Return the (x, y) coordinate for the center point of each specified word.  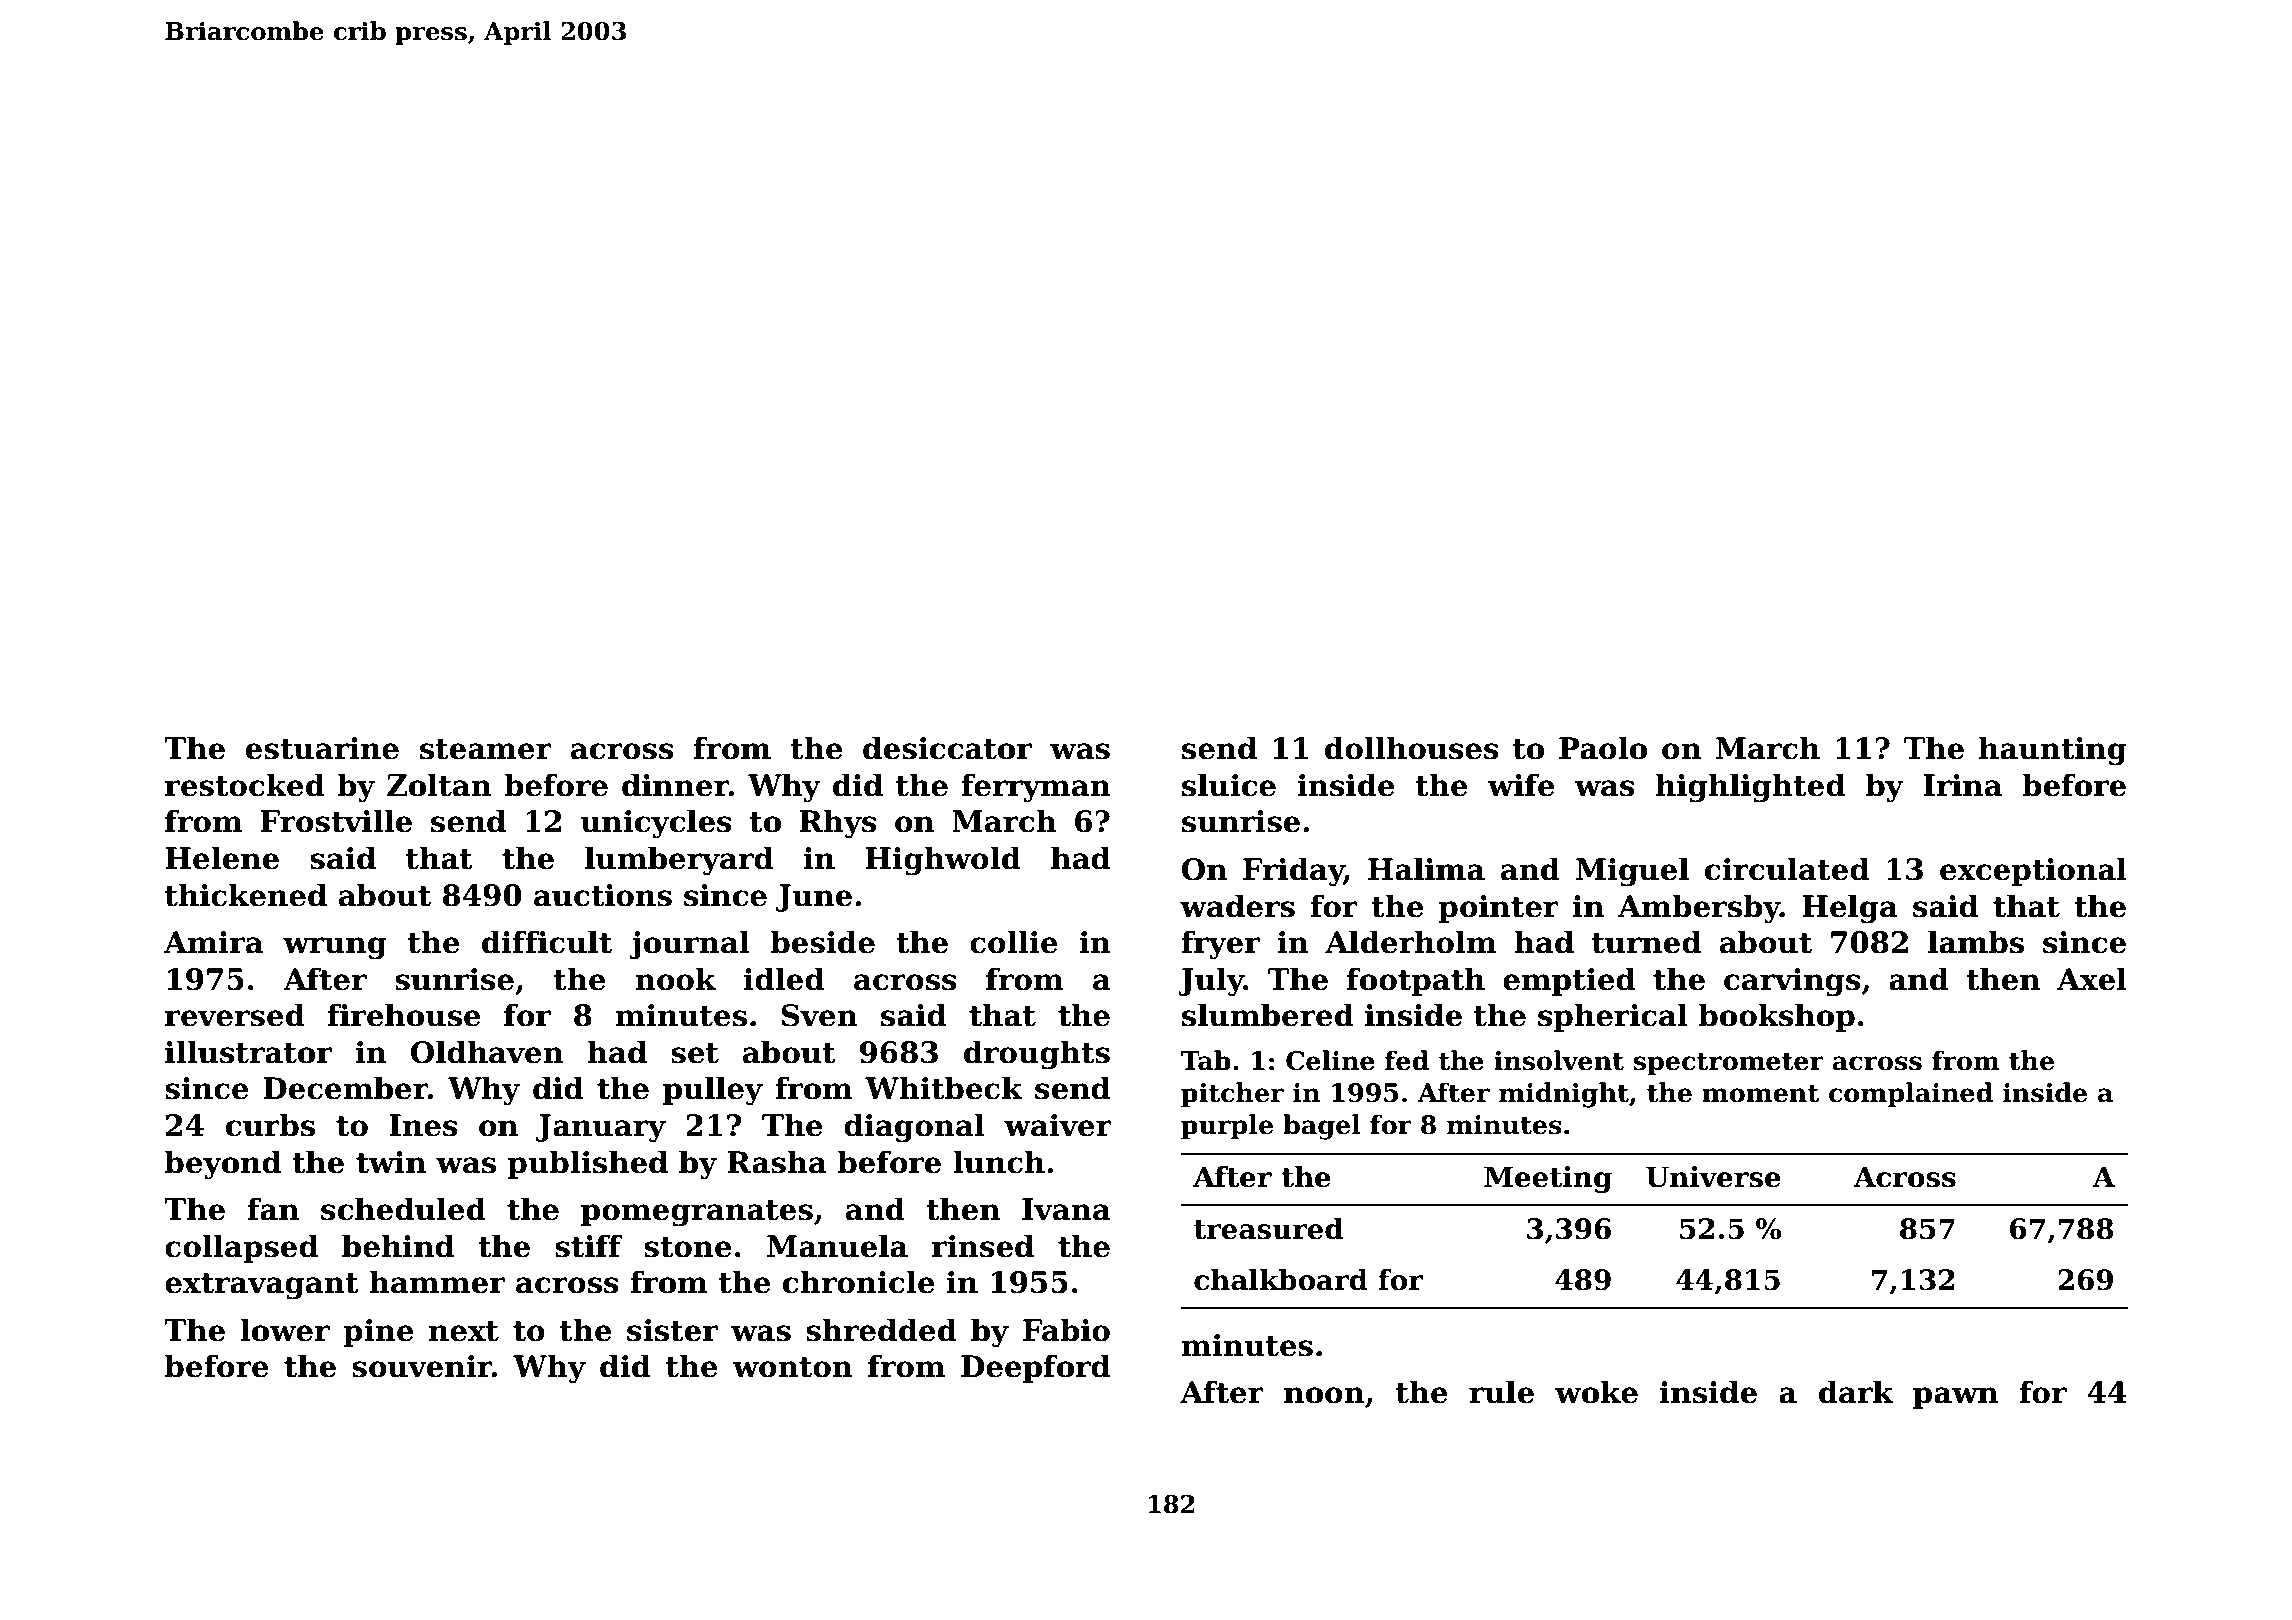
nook (675, 979)
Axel (2092, 979)
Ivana (1066, 1209)
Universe (1713, 1177)
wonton (792, 1367)
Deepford (1035, 1368)
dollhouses (1412, 748)
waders (1237, 906)
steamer (486, 749)
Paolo (1603, 748)
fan (273, 1209)
